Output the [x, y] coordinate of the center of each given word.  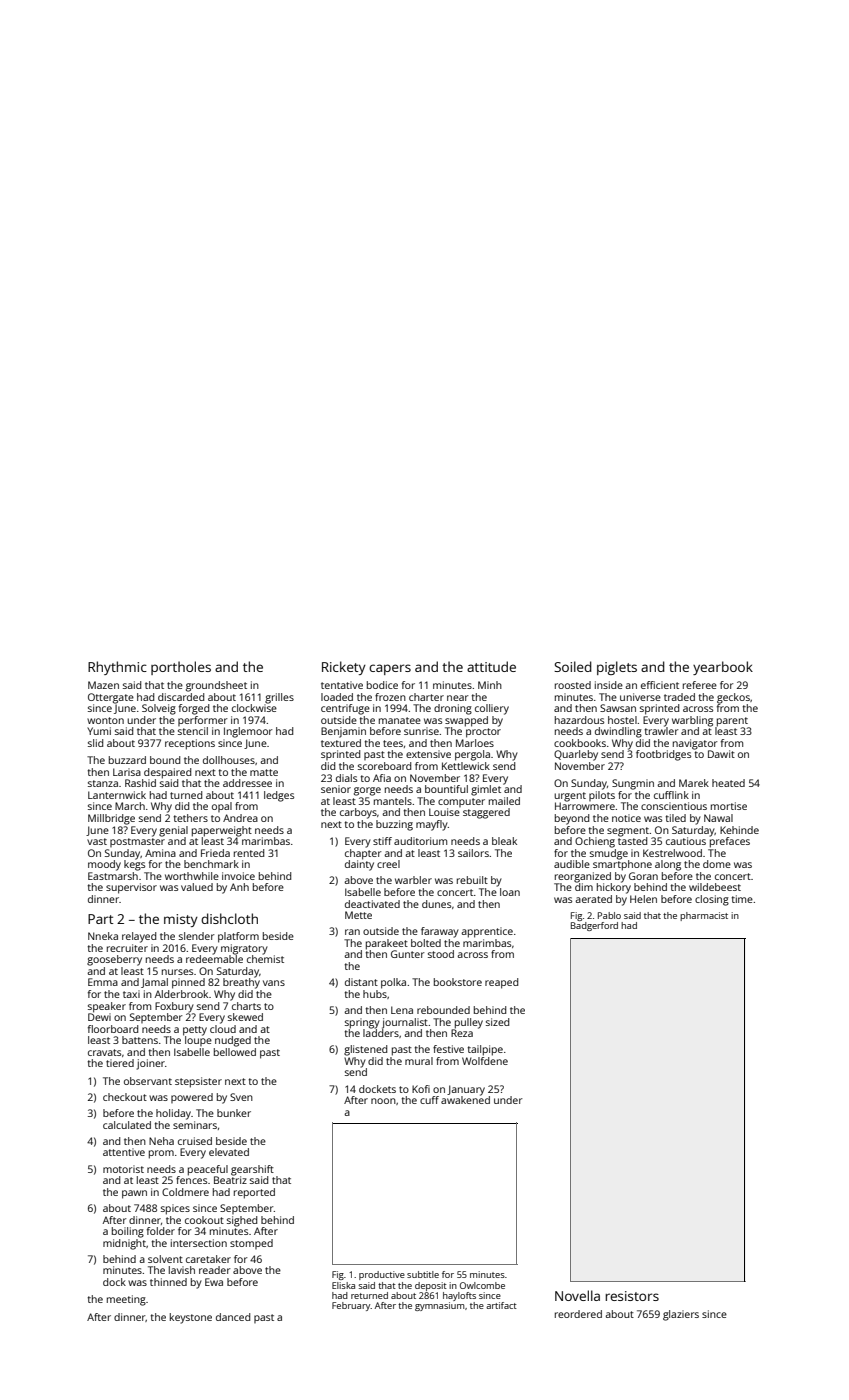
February [351, 1306]
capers [390, 669]
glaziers [681, 1315]
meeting [126, 1300]
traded [679, 697]
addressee [247, 783]
